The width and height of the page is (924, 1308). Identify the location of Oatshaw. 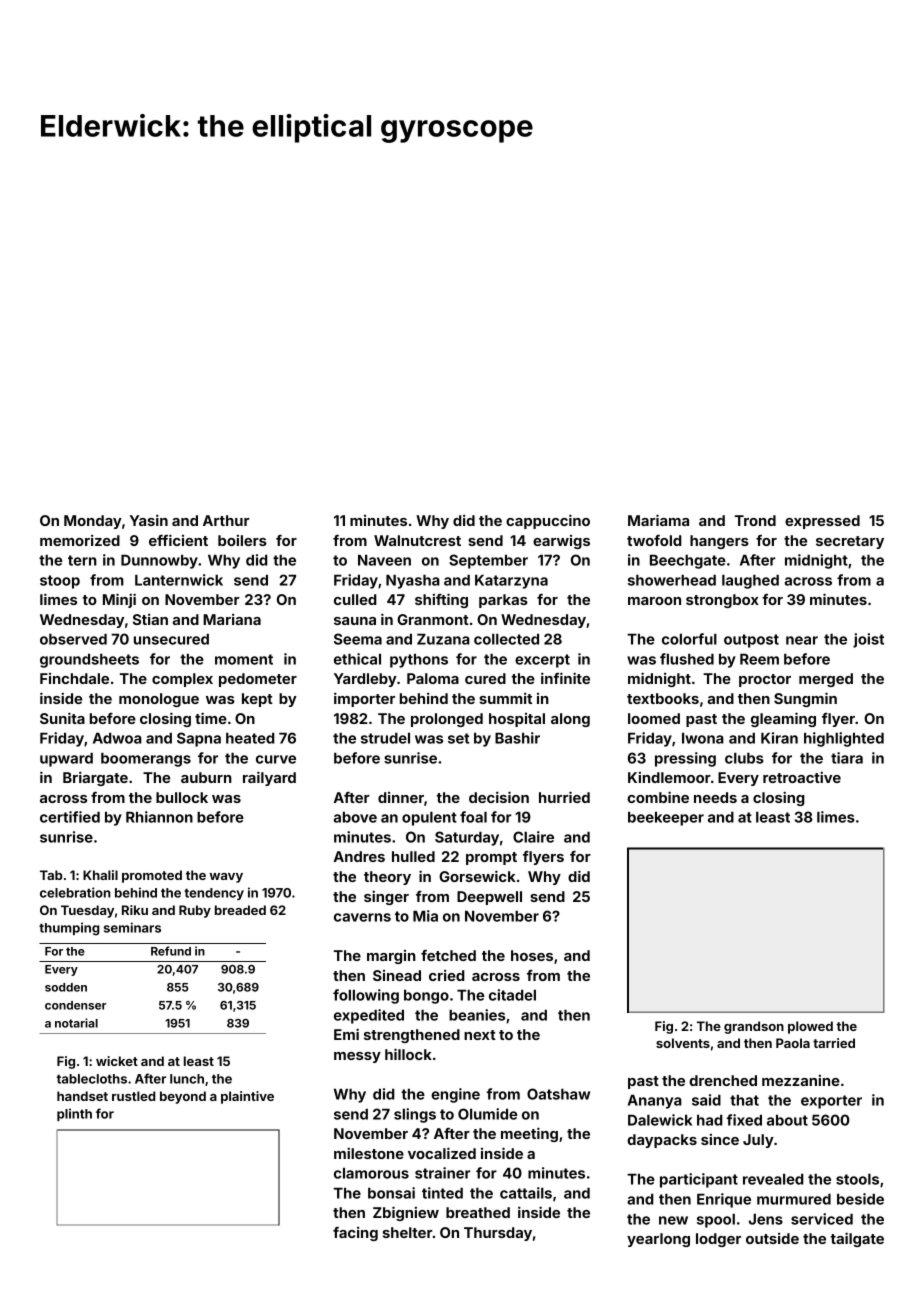
(558, 1094).
